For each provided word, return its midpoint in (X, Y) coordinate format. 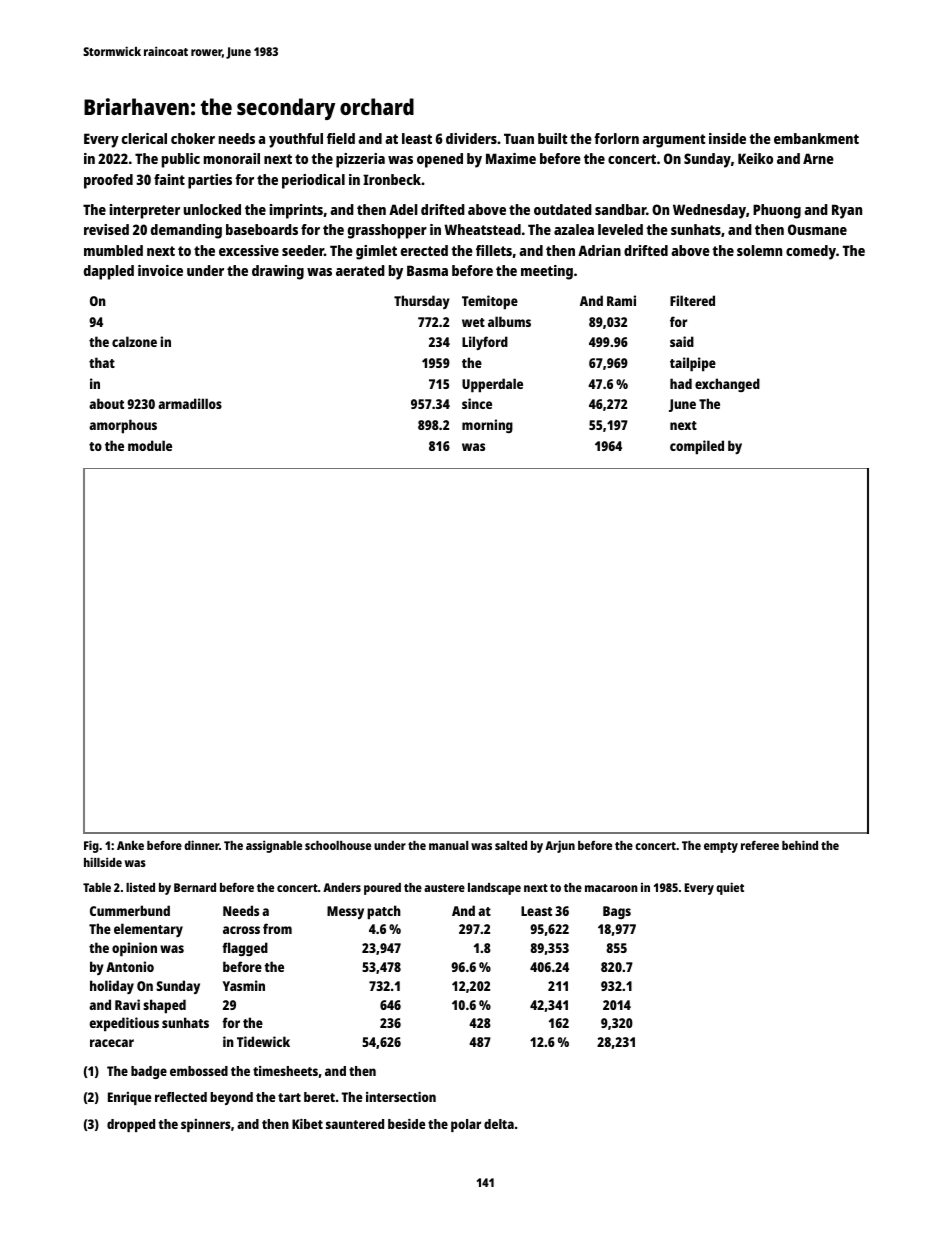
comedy (811, 252)
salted (511, 845)
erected (424, 250)
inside (727, 138)
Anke (130, 845)
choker (193, 138)
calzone (134, 341)
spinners (206, 1125)
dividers (471, 138)
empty (721, 847)
